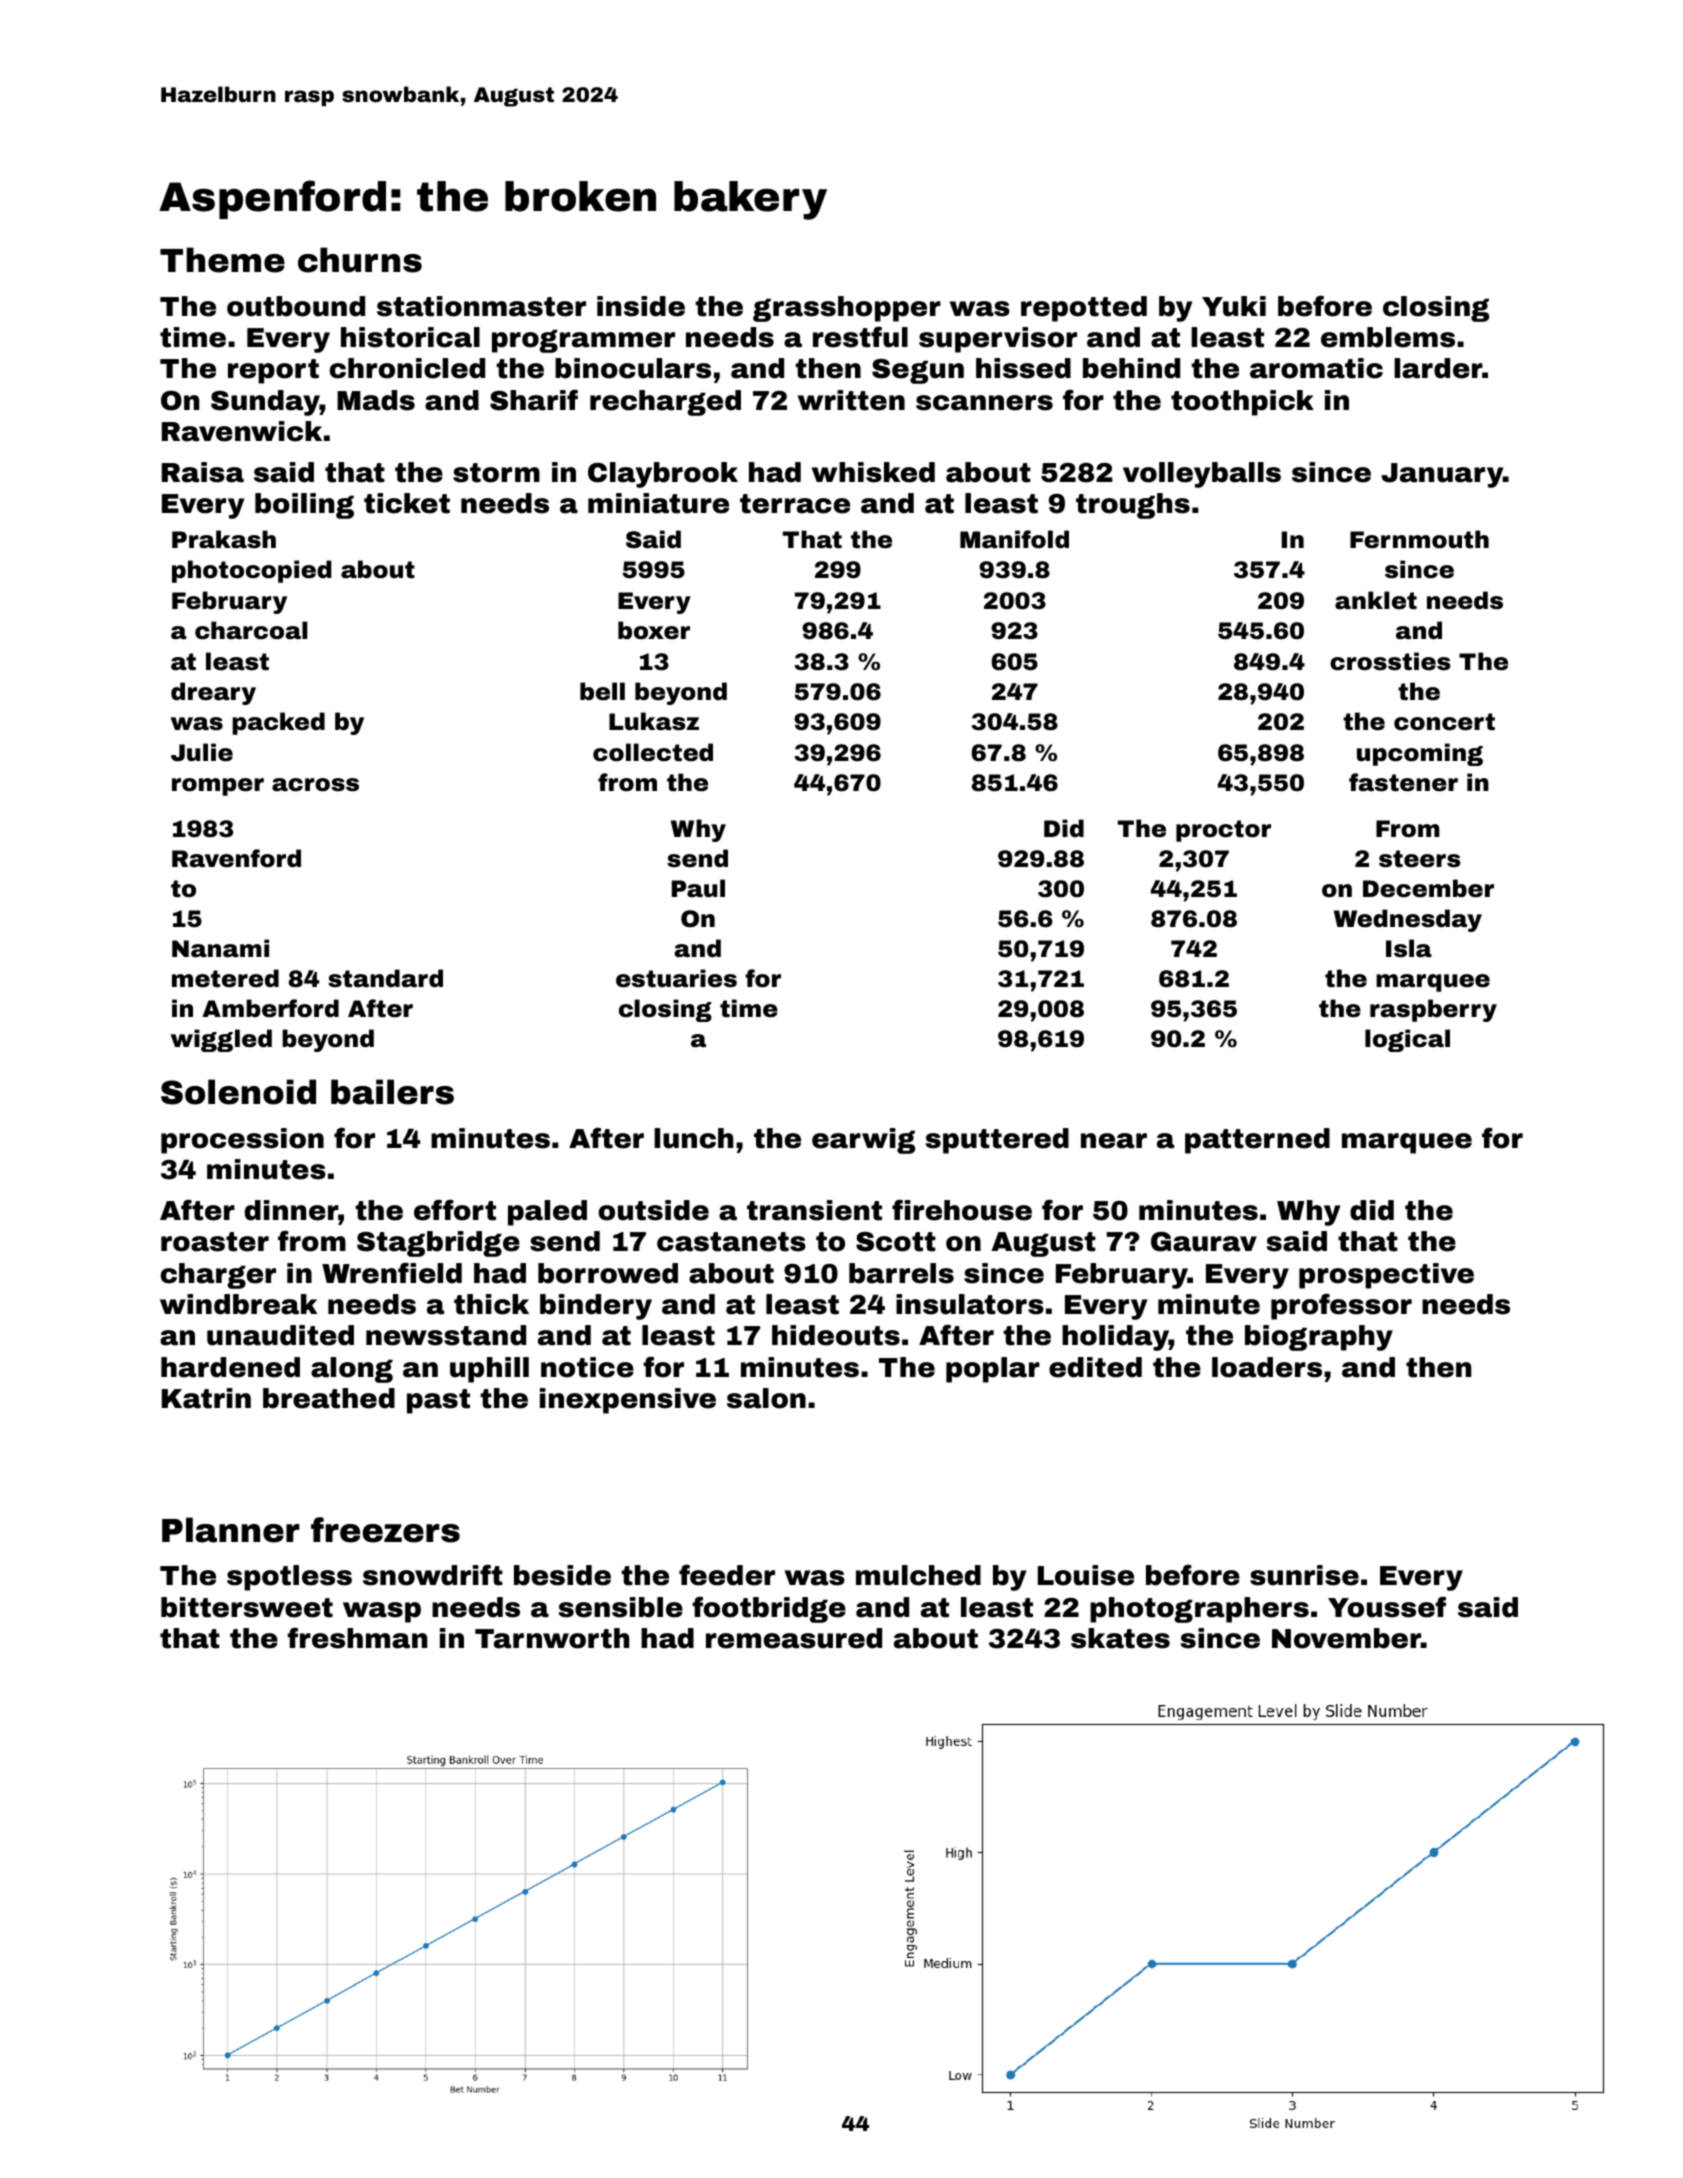 The image size is (1683, 2178). What do you see at coordinates (1387, 1607) in the document?
I see `Youssef` at bounding box center [1387, 1607].
